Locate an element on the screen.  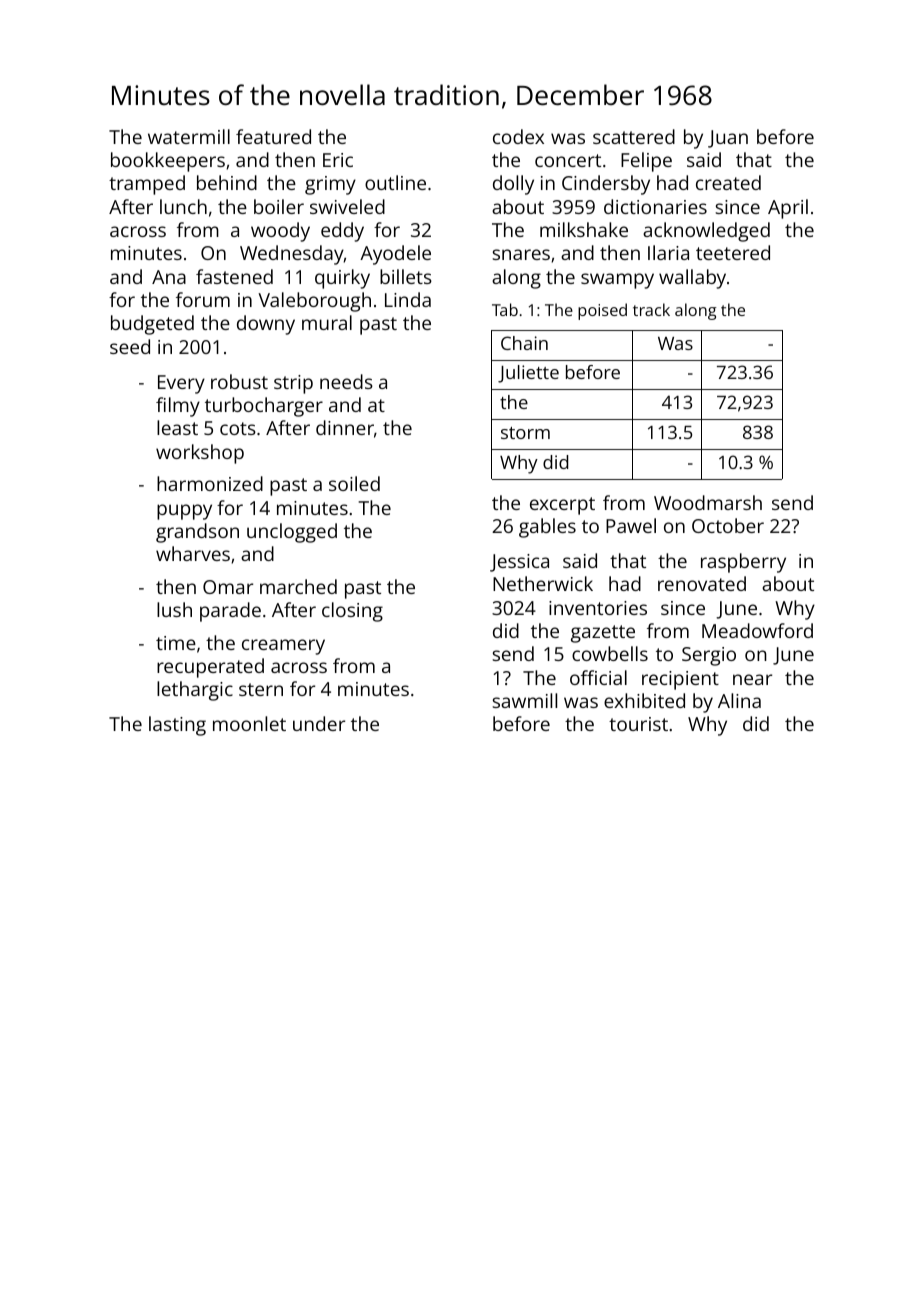
lush is located at coordinates (174, 609).
